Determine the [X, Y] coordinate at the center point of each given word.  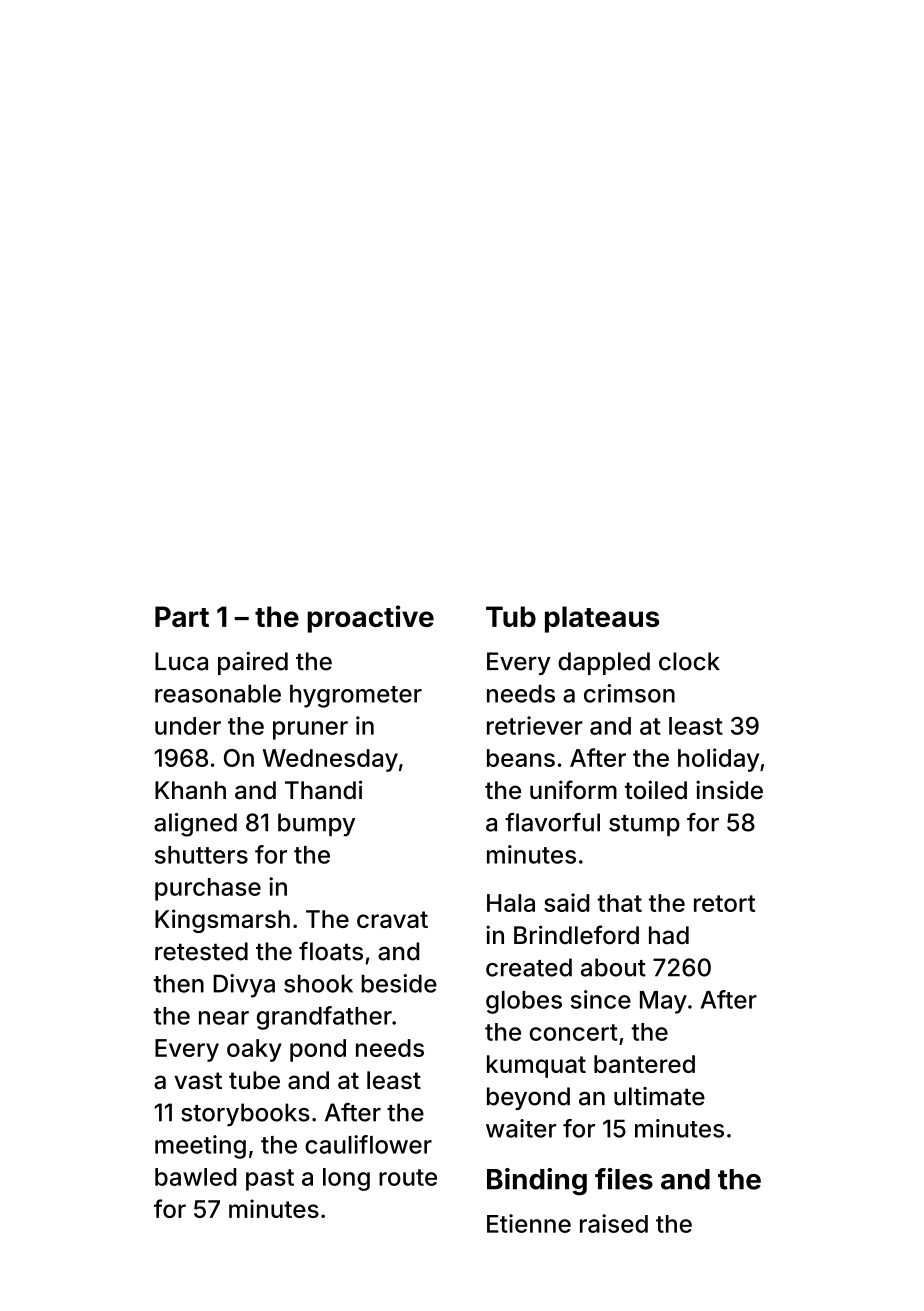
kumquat [536, 1066]
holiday [718, 760]
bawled [195, 1177]
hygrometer [356, 696]
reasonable [218, 693]
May [663, 1002]
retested [201, 951]
